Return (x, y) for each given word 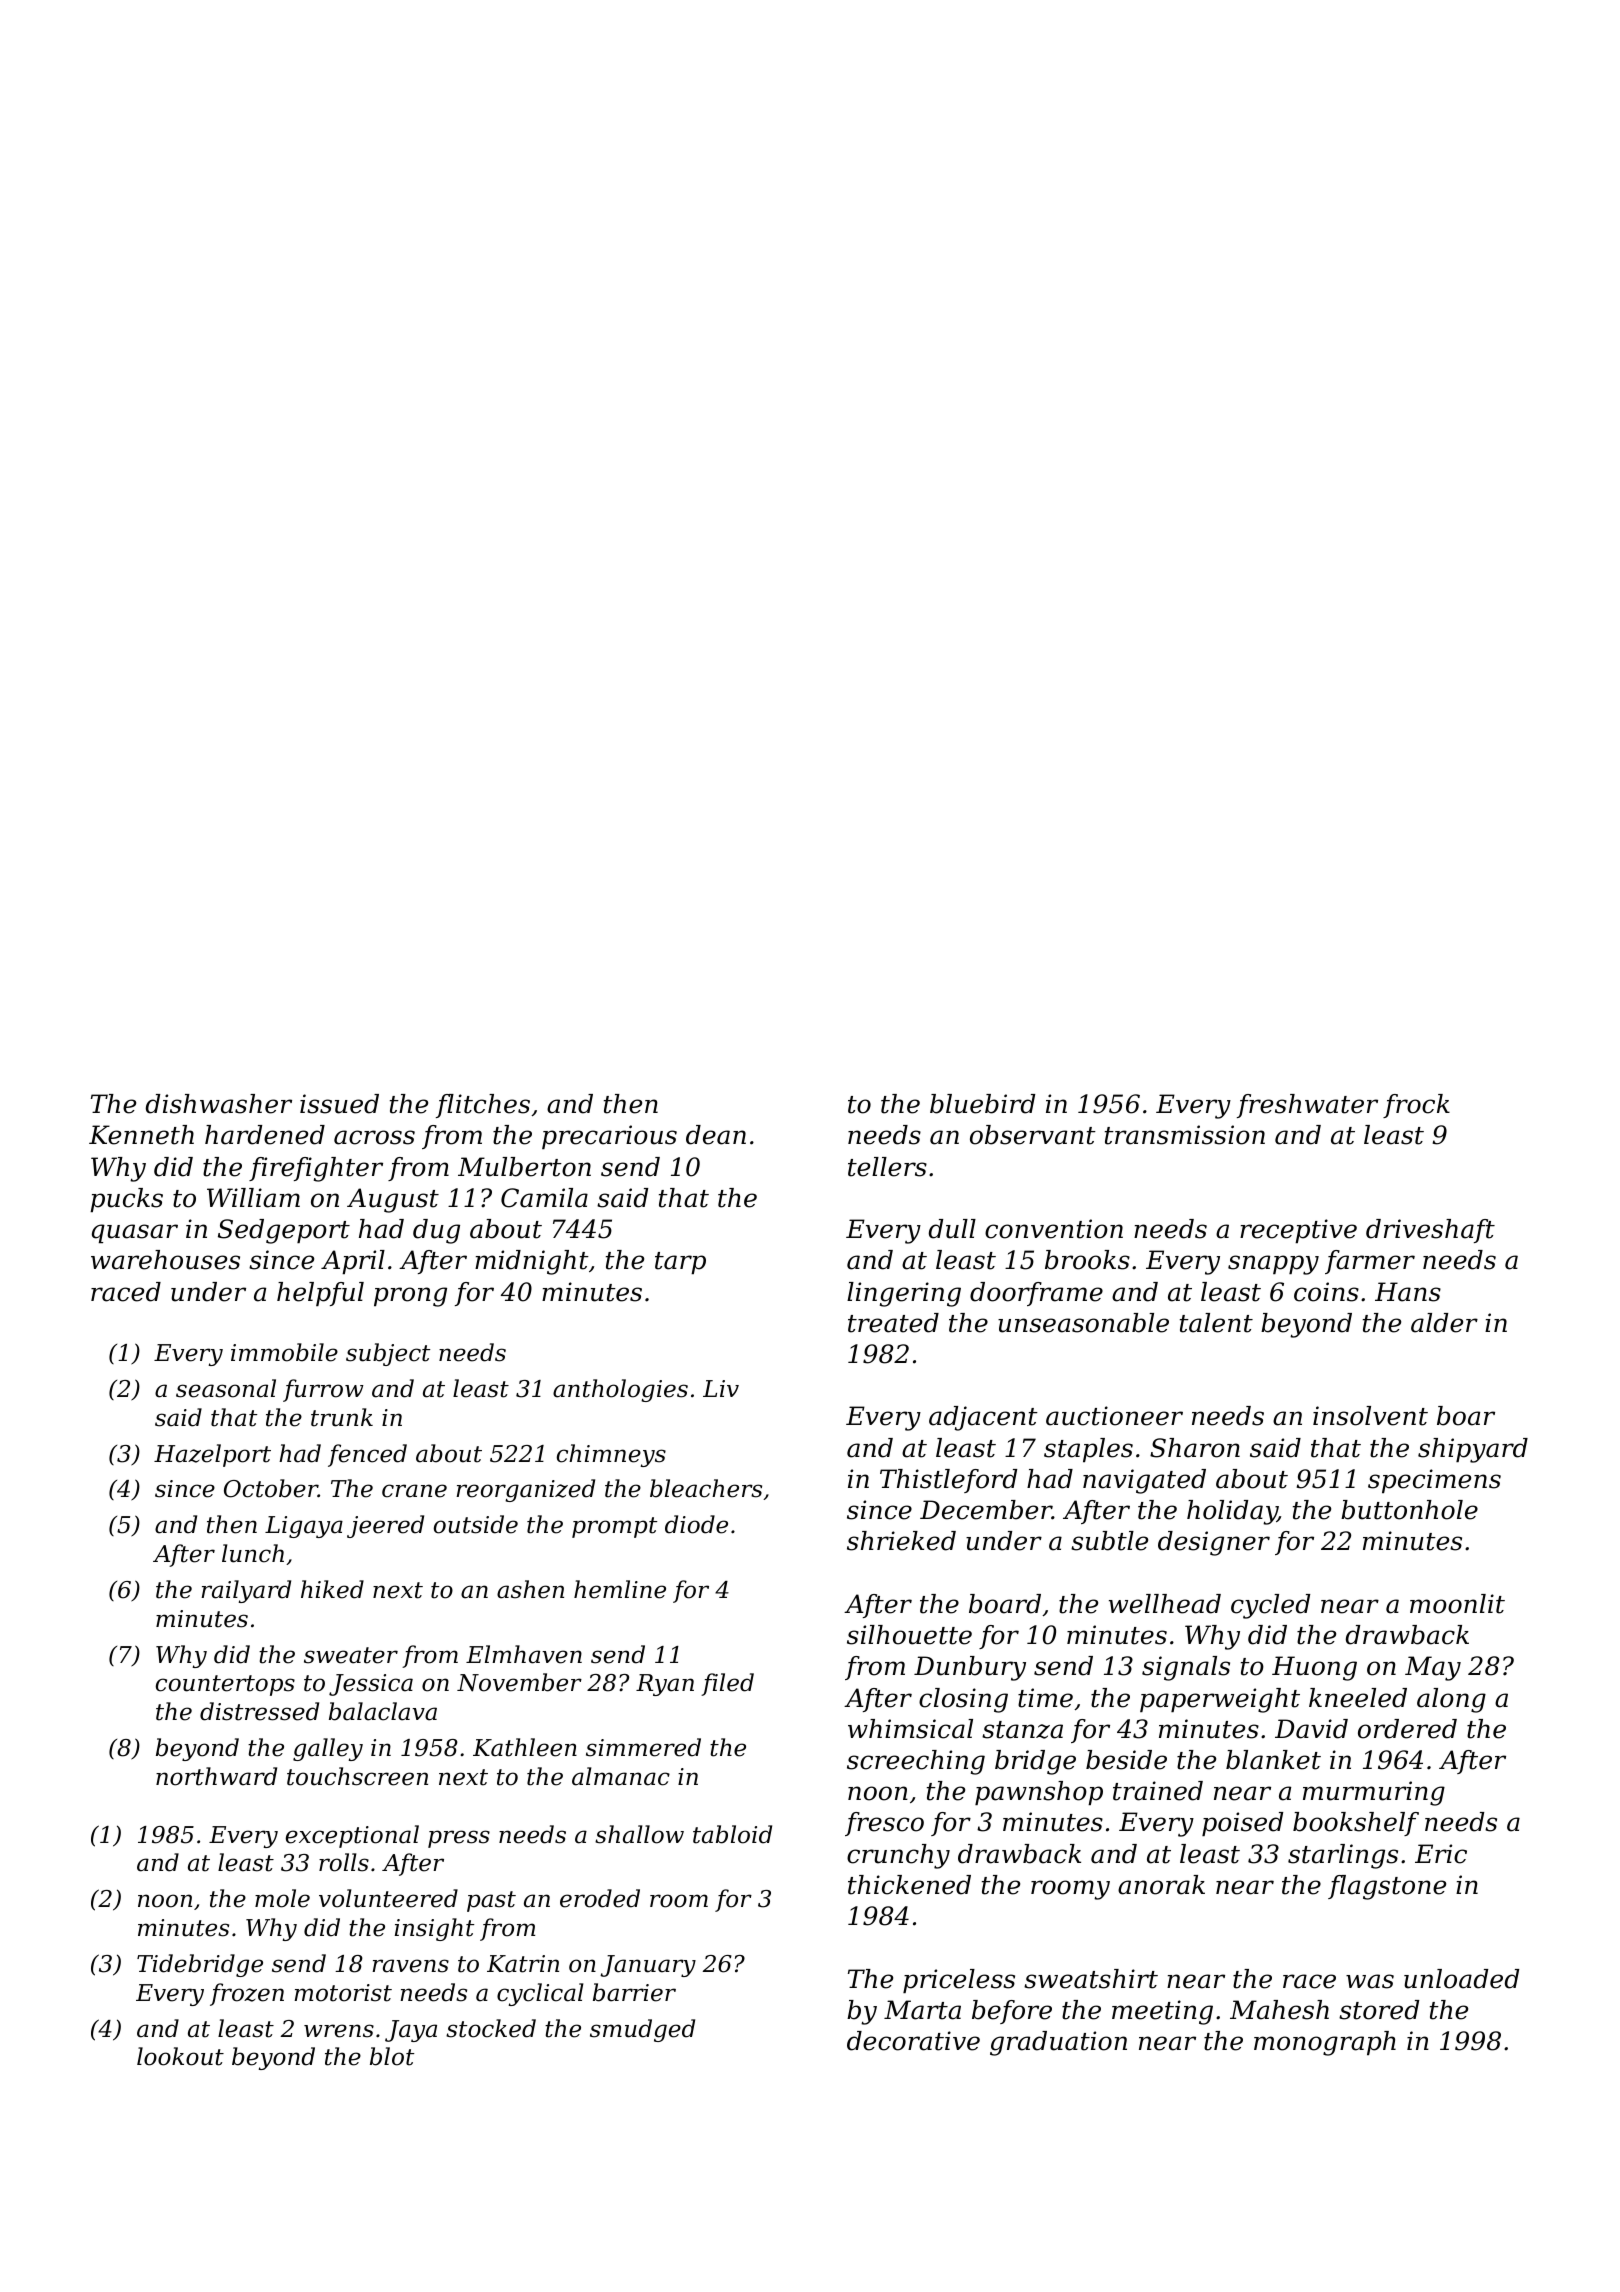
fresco (884, 1824)
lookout (180, 2056)
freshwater (1307, 1106)
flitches (483, 1106)
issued (339, 1104)
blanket (1273, 1760)
